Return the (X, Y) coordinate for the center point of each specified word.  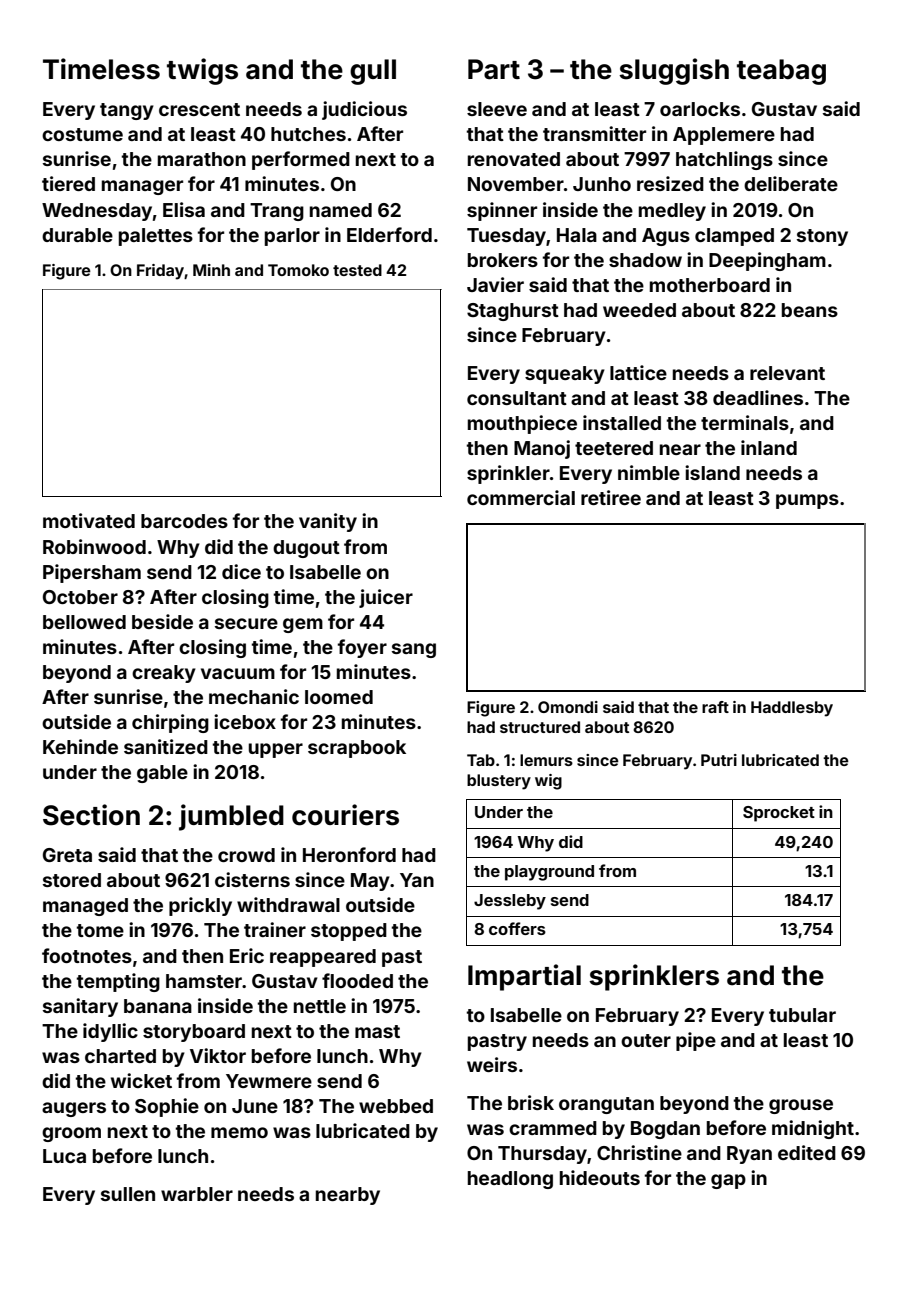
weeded (639, 310)
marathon (202, 159)
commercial (521, 497)
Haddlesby (792, 709)
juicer (386, 598)
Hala (577, 235)
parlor (292, 237)
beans (810, 310)
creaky (164, 674)
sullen (128, 1194)
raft (715, 707)
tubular (802, 1015)
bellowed (84, 622)
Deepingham (767, 261)
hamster (204, 981)
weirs (492, 1064)
